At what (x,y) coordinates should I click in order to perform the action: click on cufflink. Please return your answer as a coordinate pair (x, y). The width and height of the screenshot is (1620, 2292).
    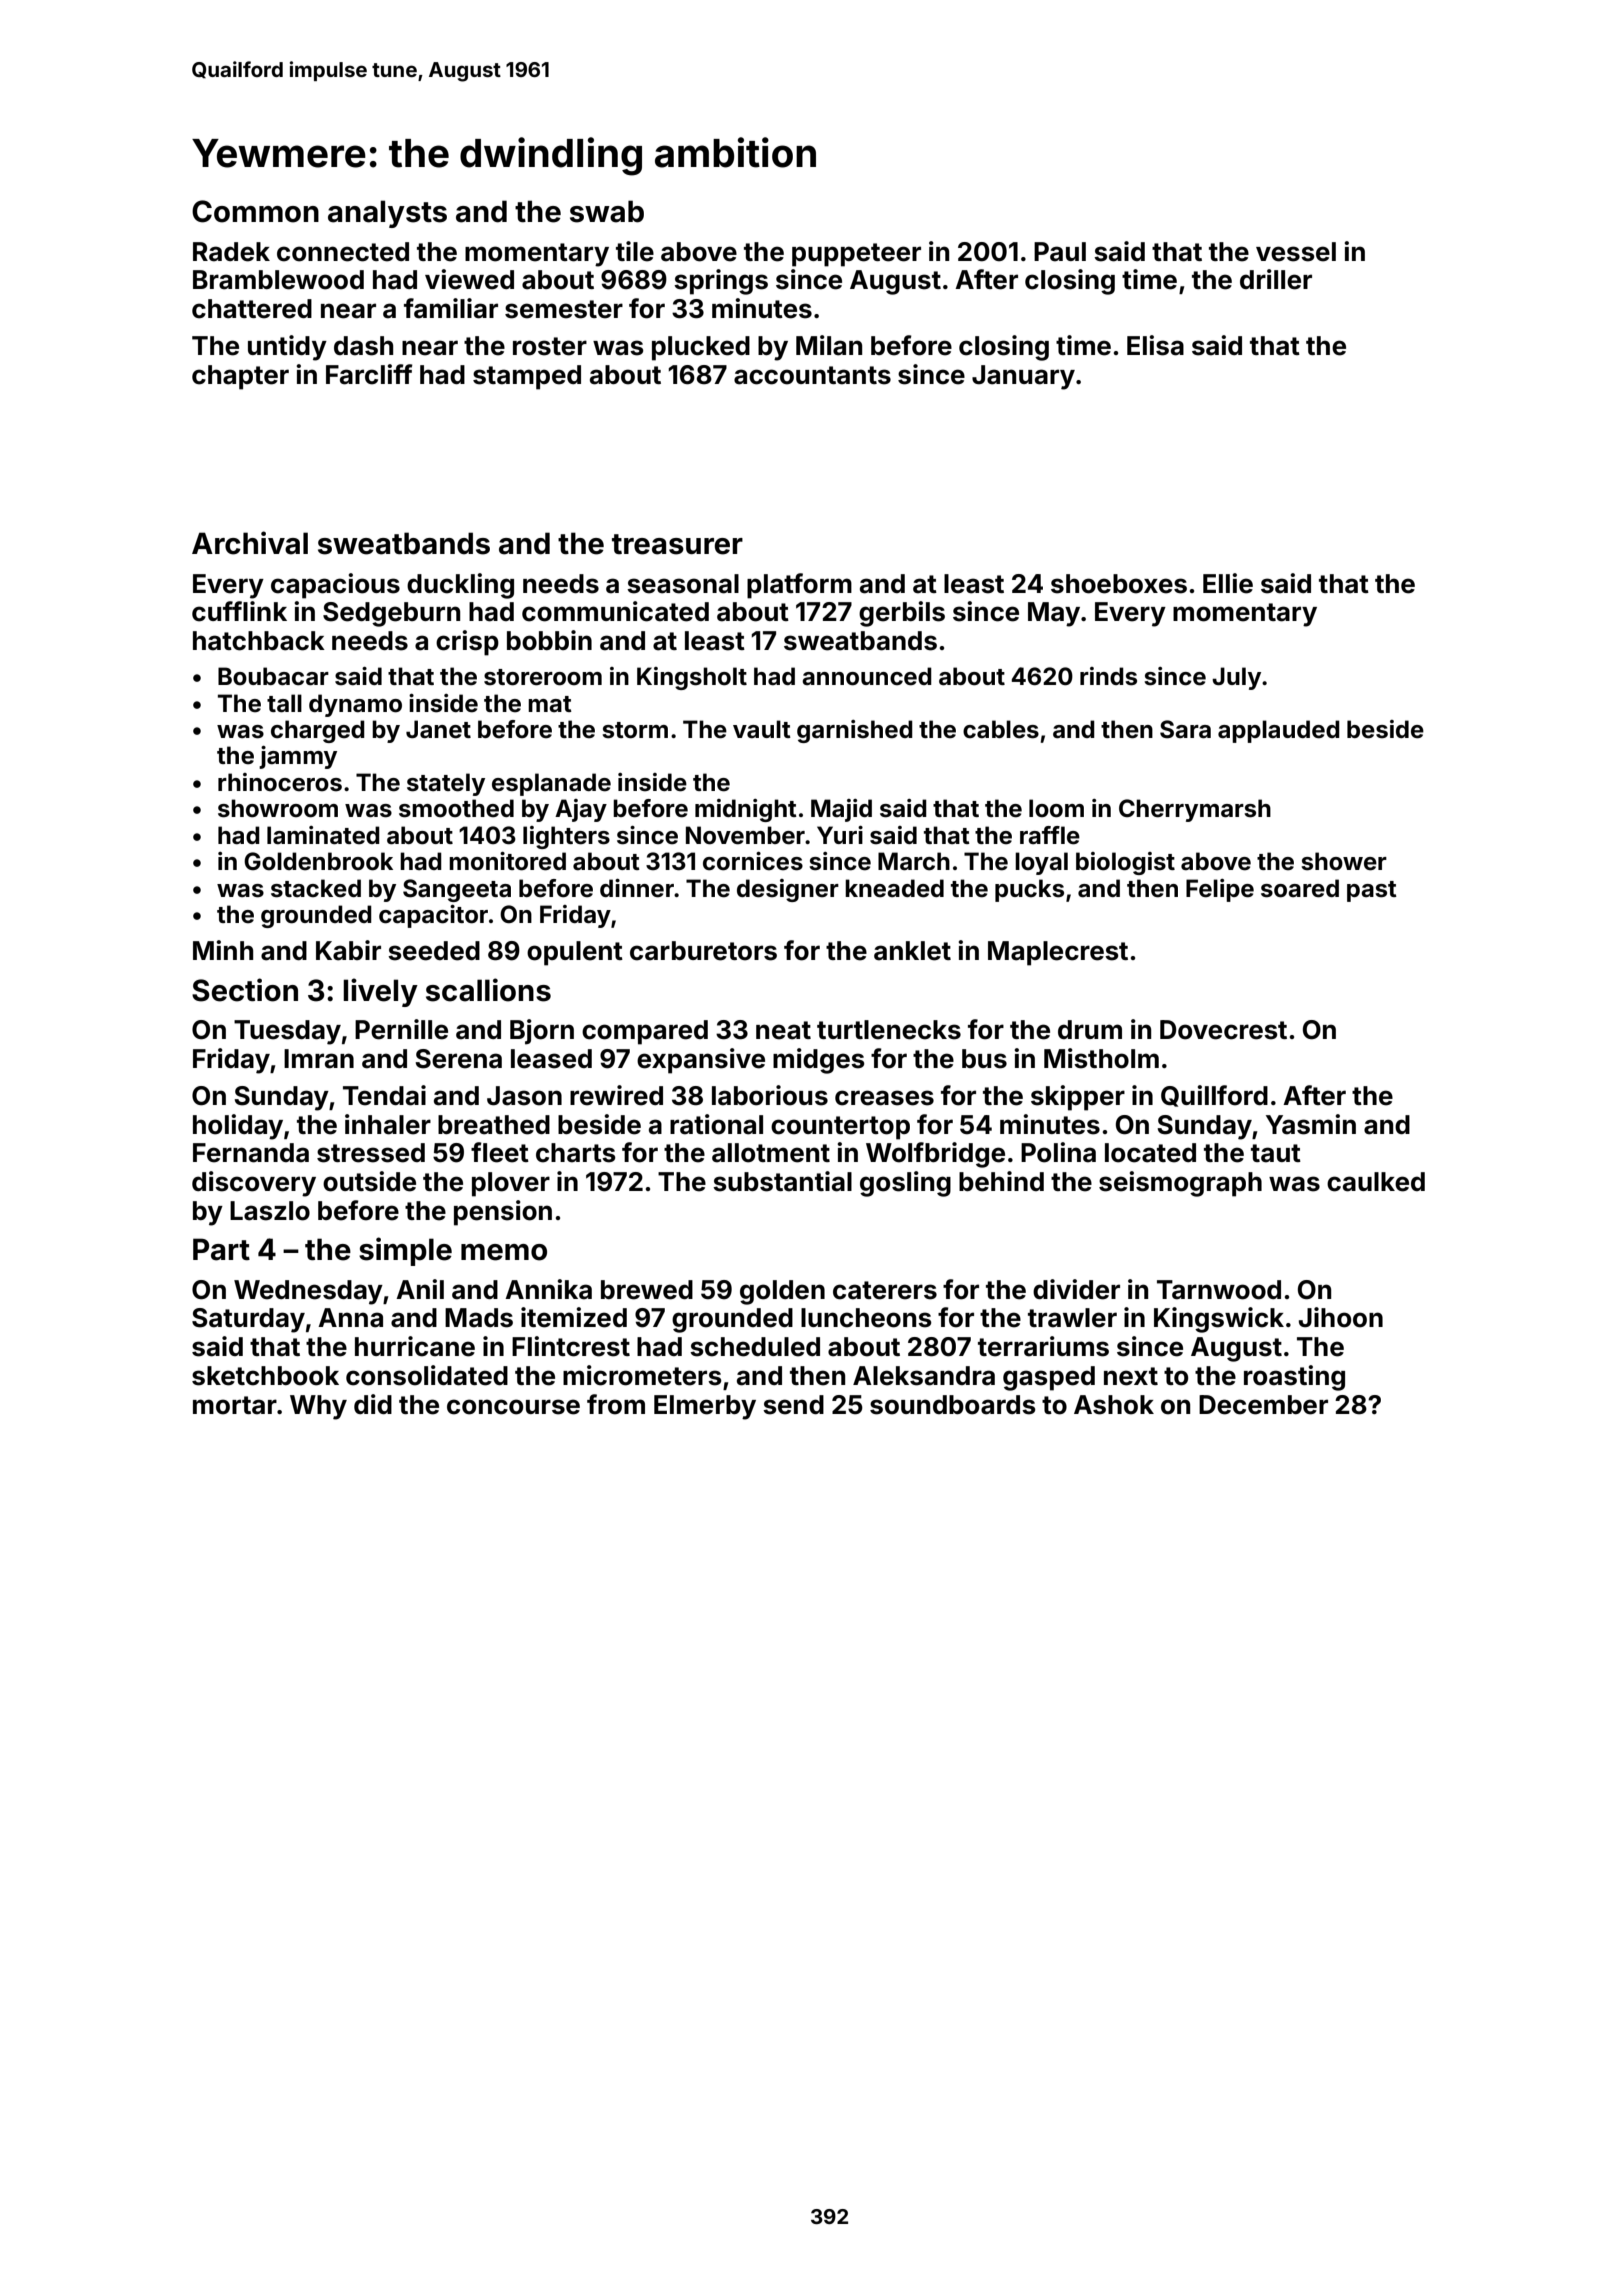
    Looking at the image, I should click on (239, 611).
